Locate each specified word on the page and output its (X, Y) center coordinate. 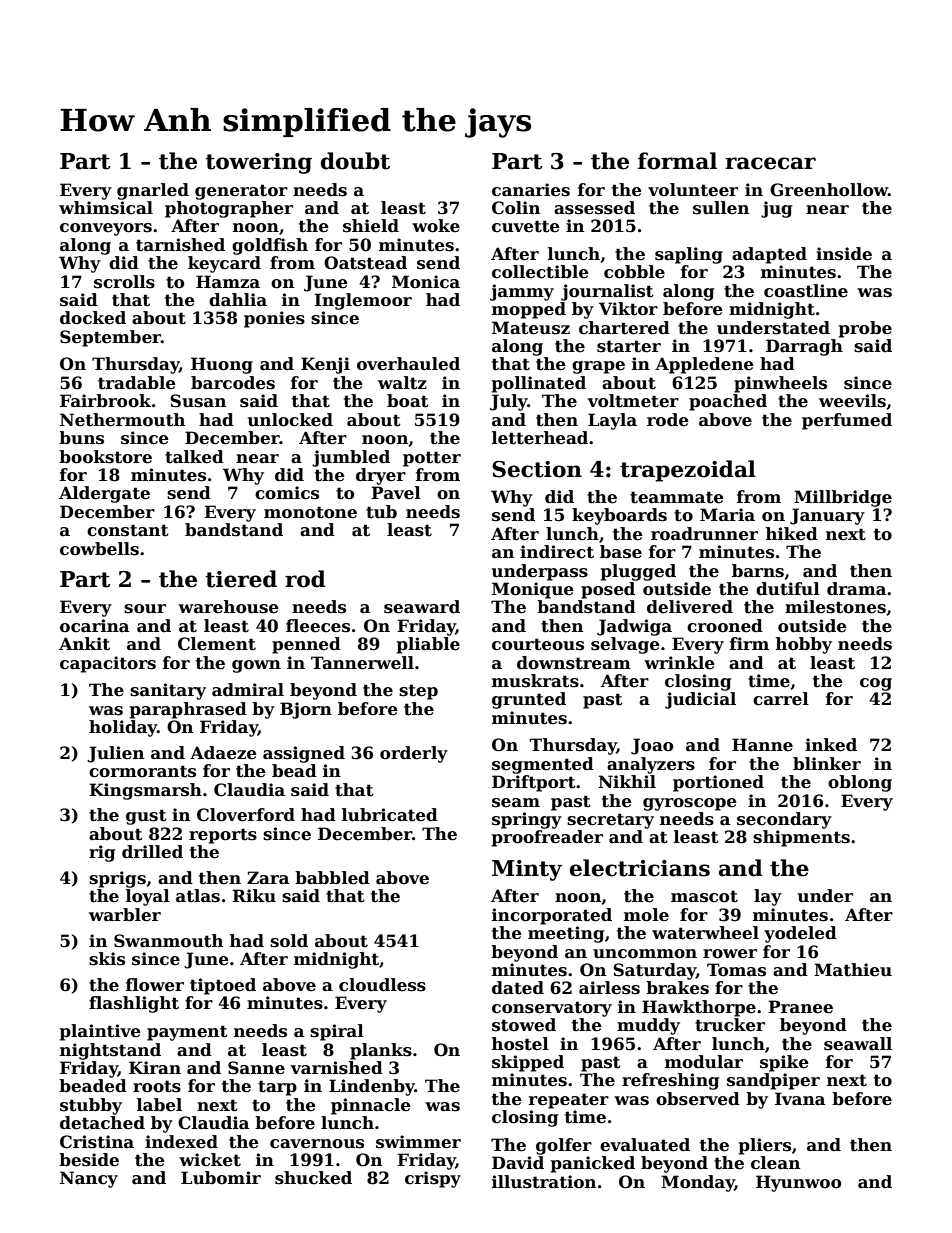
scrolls (124, 282)
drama (856, 589)
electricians (640, 868)
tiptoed (223, 986)
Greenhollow (829, 190)
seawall (858, 1044)
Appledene (704, 365)
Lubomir (221, 1178)
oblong (860, 783)
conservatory (552, 1009)
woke (436, 226)
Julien (115, 754)
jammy (522, 292)
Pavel (396, 493)
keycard (224, 264)
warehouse (228, 607)
